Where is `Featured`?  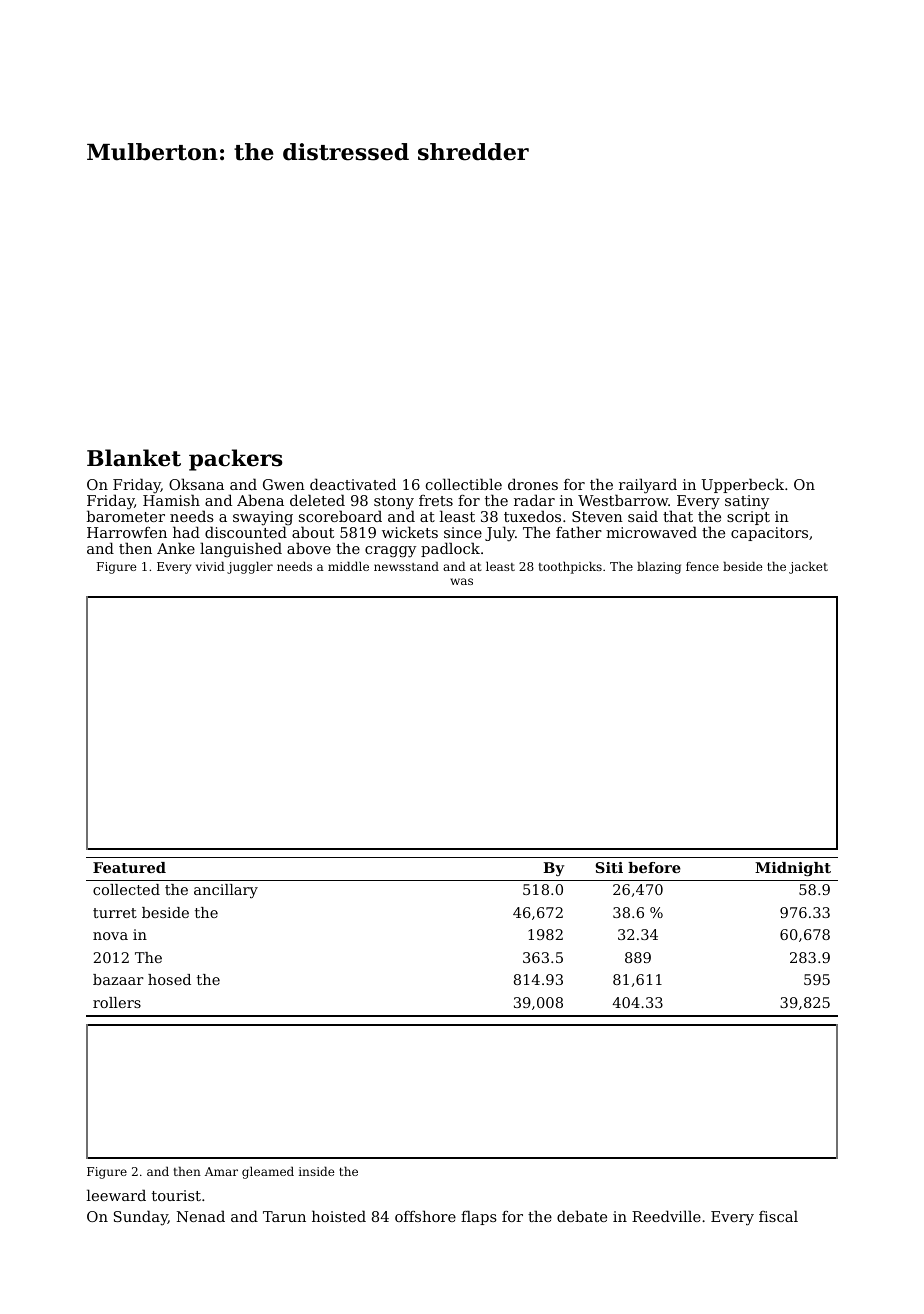 Featured is located at coordinates (129, 867).
